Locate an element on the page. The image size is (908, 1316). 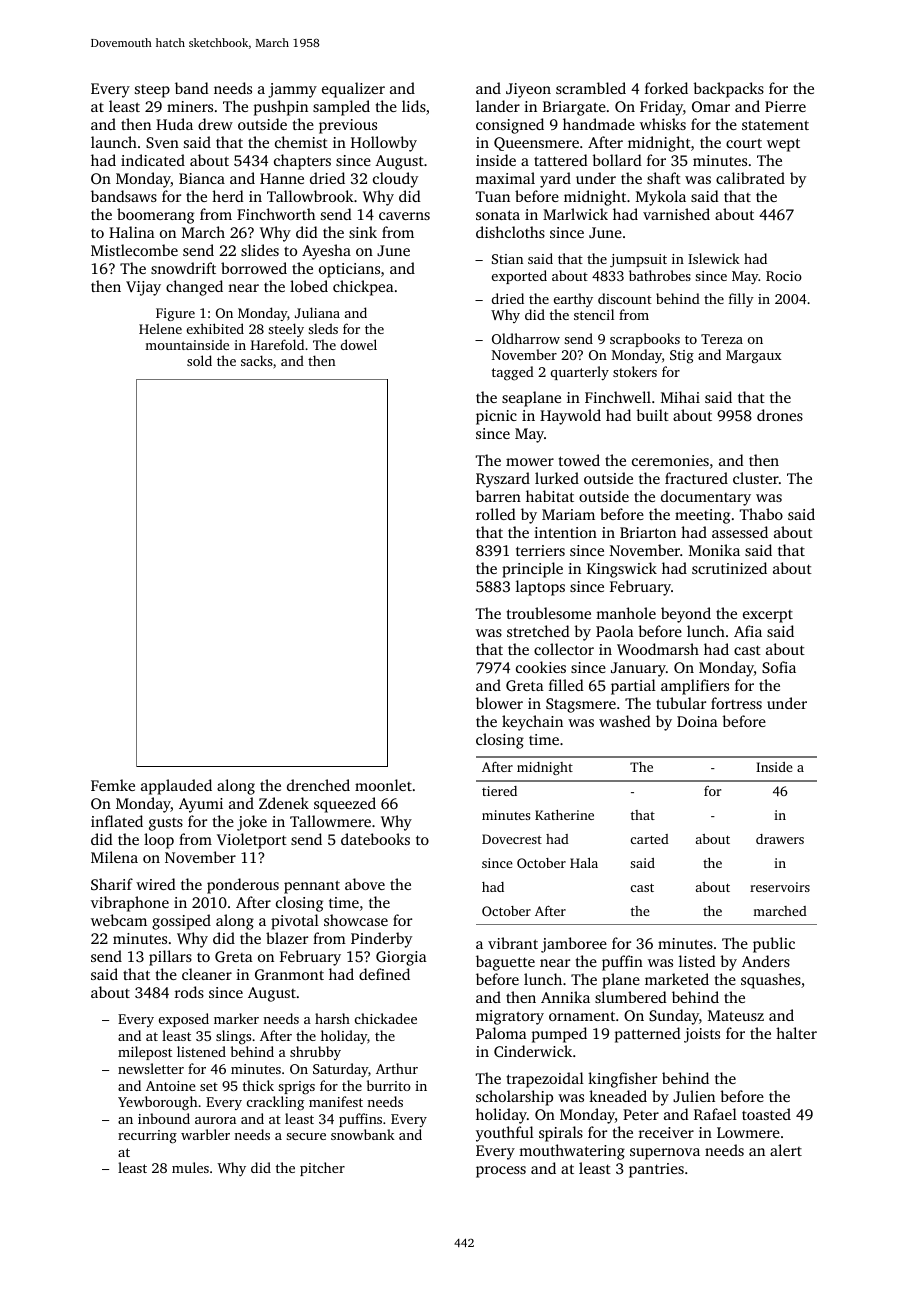
steep is located at coordinates (152, 91).
